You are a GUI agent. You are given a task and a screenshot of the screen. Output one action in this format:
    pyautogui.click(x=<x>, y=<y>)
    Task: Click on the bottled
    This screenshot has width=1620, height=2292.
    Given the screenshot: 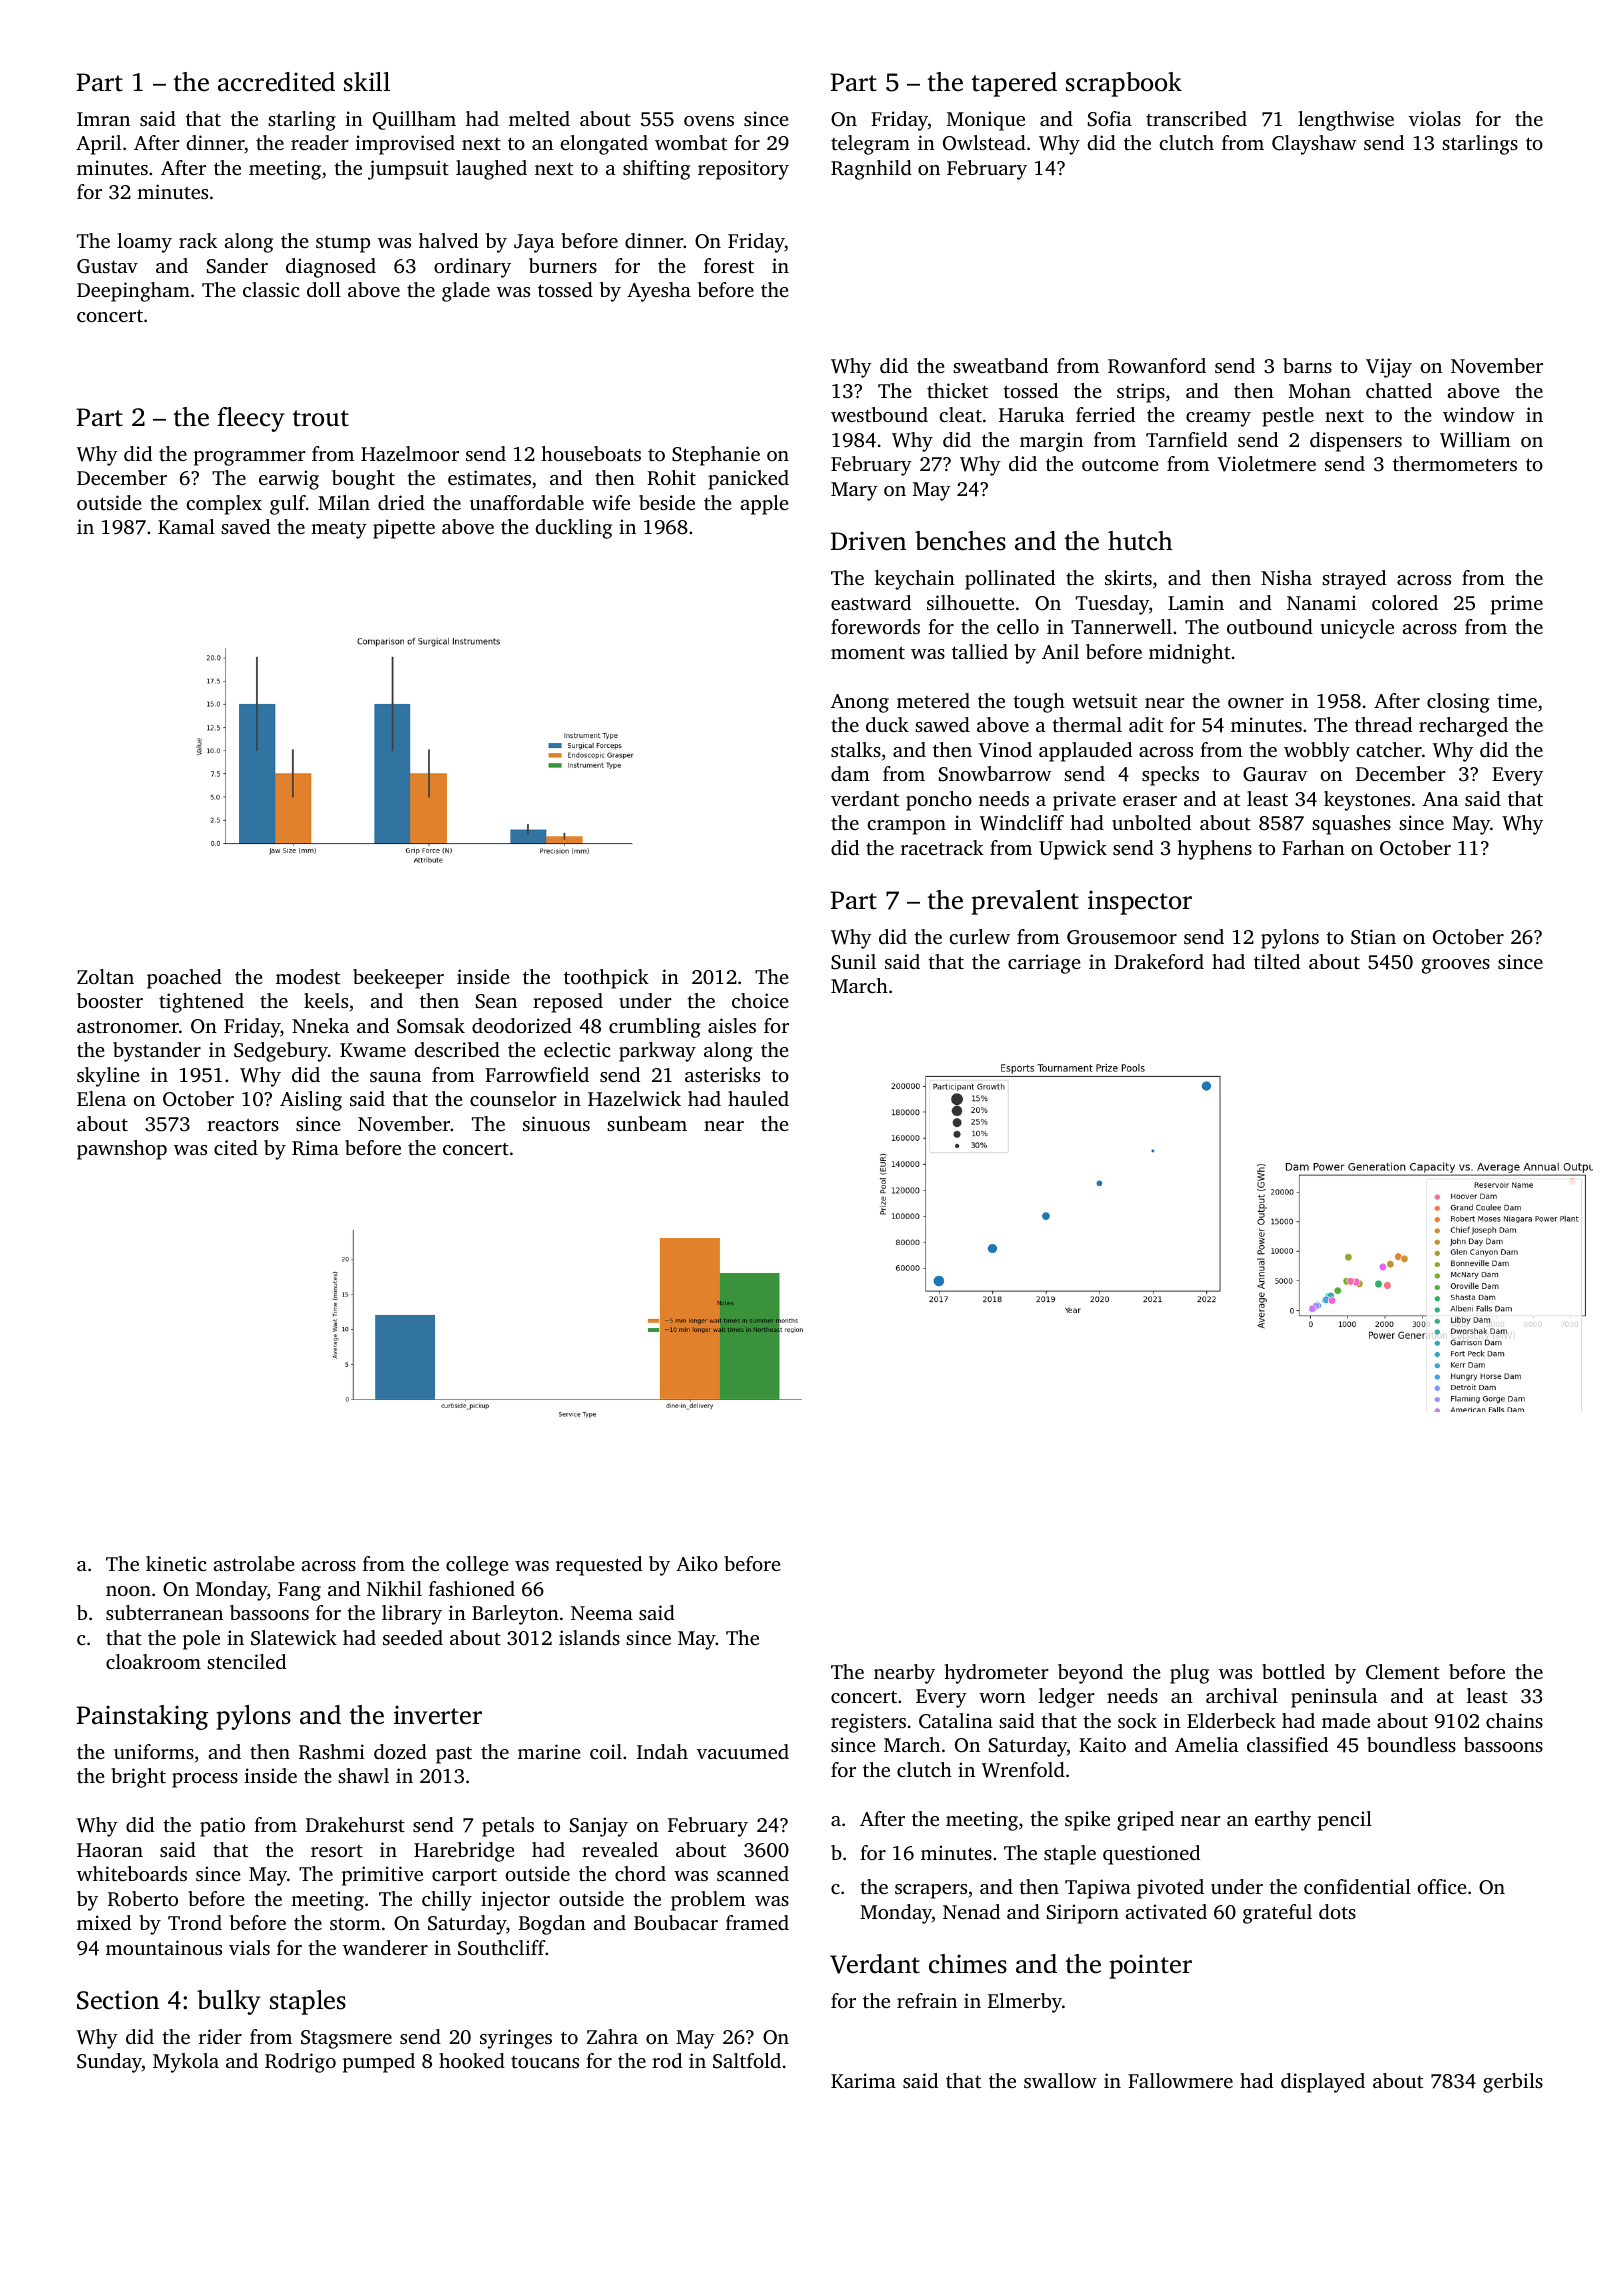 What is the action you would take?
    pyautogui.click(x=1293, y=1671)
